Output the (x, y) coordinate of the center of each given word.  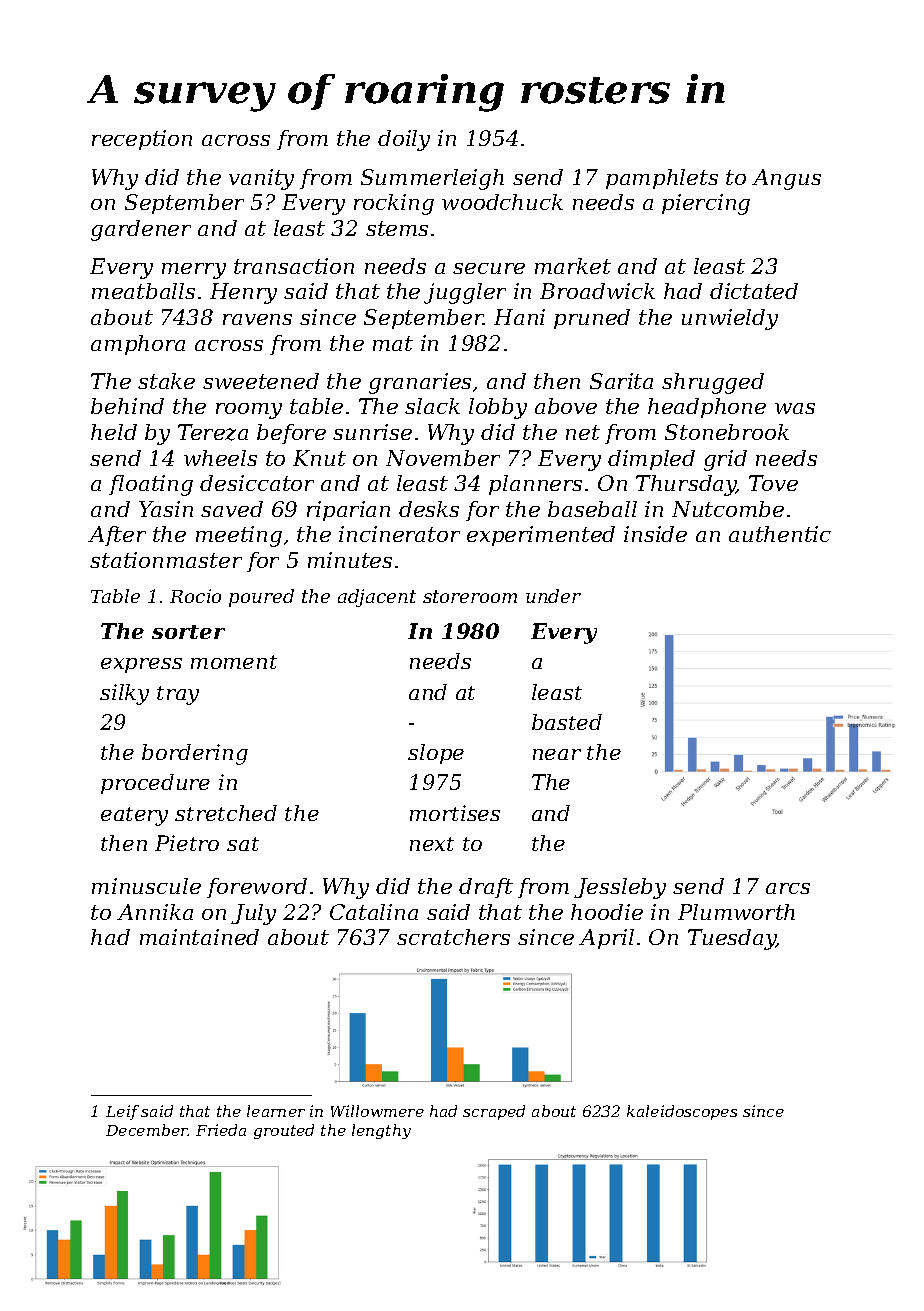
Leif (122, 1112)
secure (489, 268)
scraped (494, 1112)
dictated (754, 291)
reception (142, 140)
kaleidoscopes (682, 1112)
